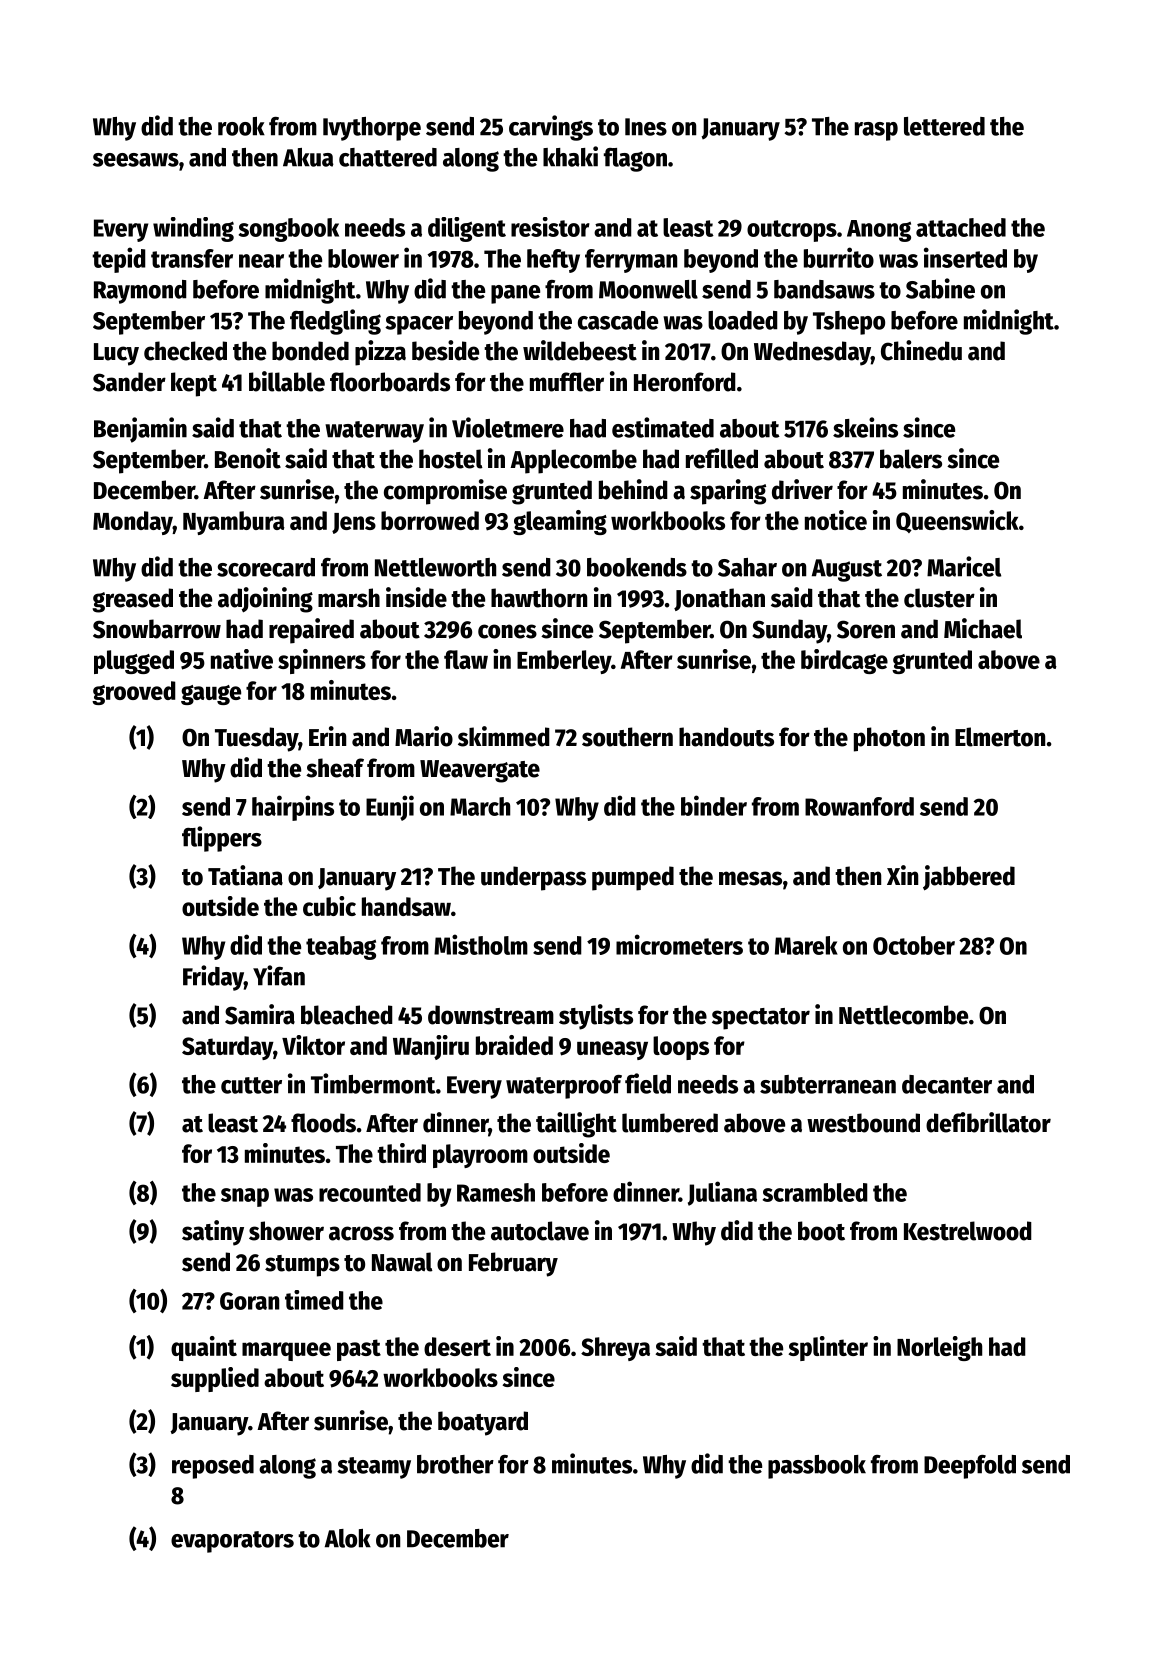 The image size is (1165, 1654). I want to click on Sahar, so click(747, 567).
